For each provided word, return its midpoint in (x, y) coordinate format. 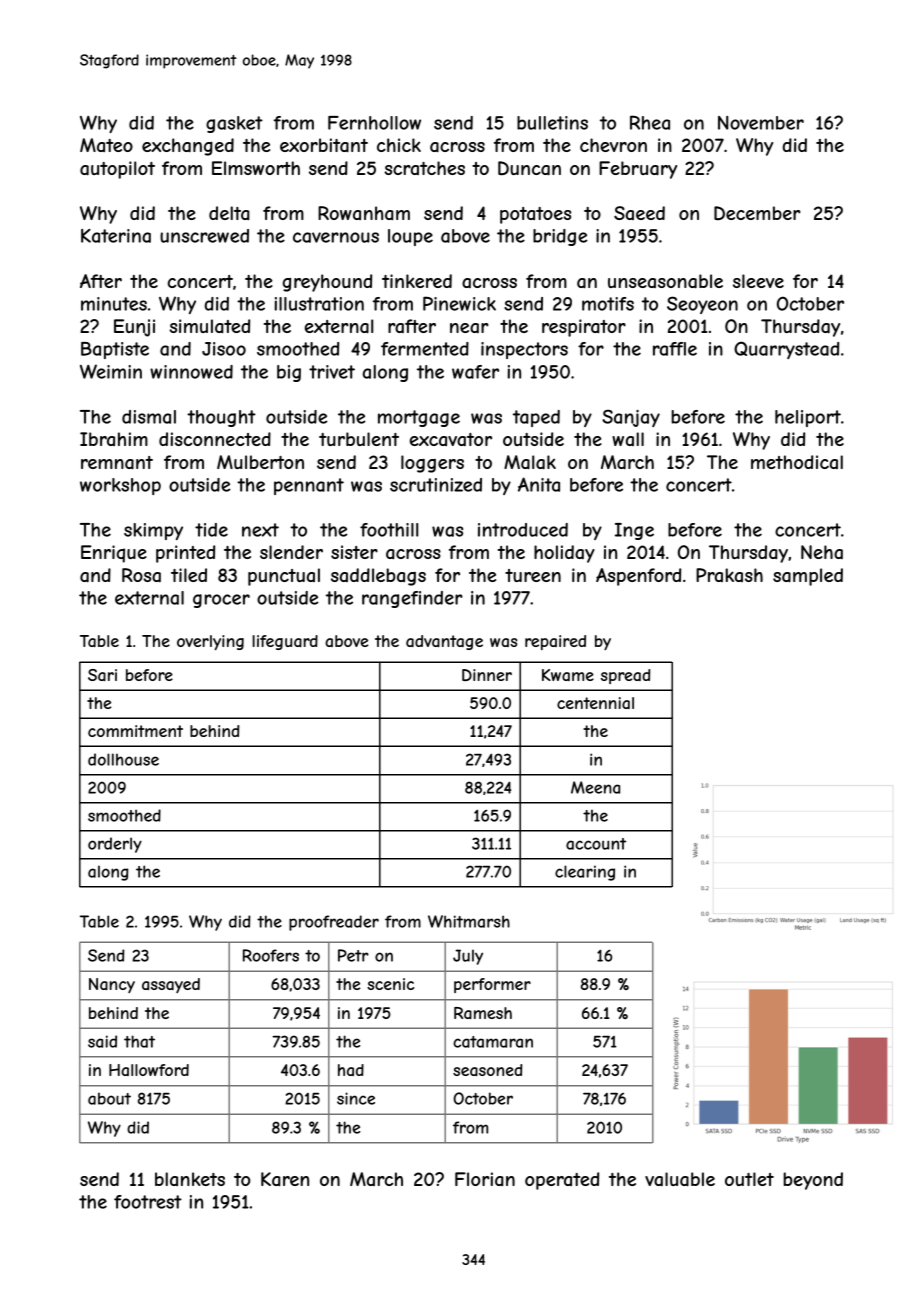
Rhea (650, 122)
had (351, 1070)
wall (628, 439)
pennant (309, 486)
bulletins (552, 123)
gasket (234, 124)
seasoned (487, 1070)
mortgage (419, 418)
